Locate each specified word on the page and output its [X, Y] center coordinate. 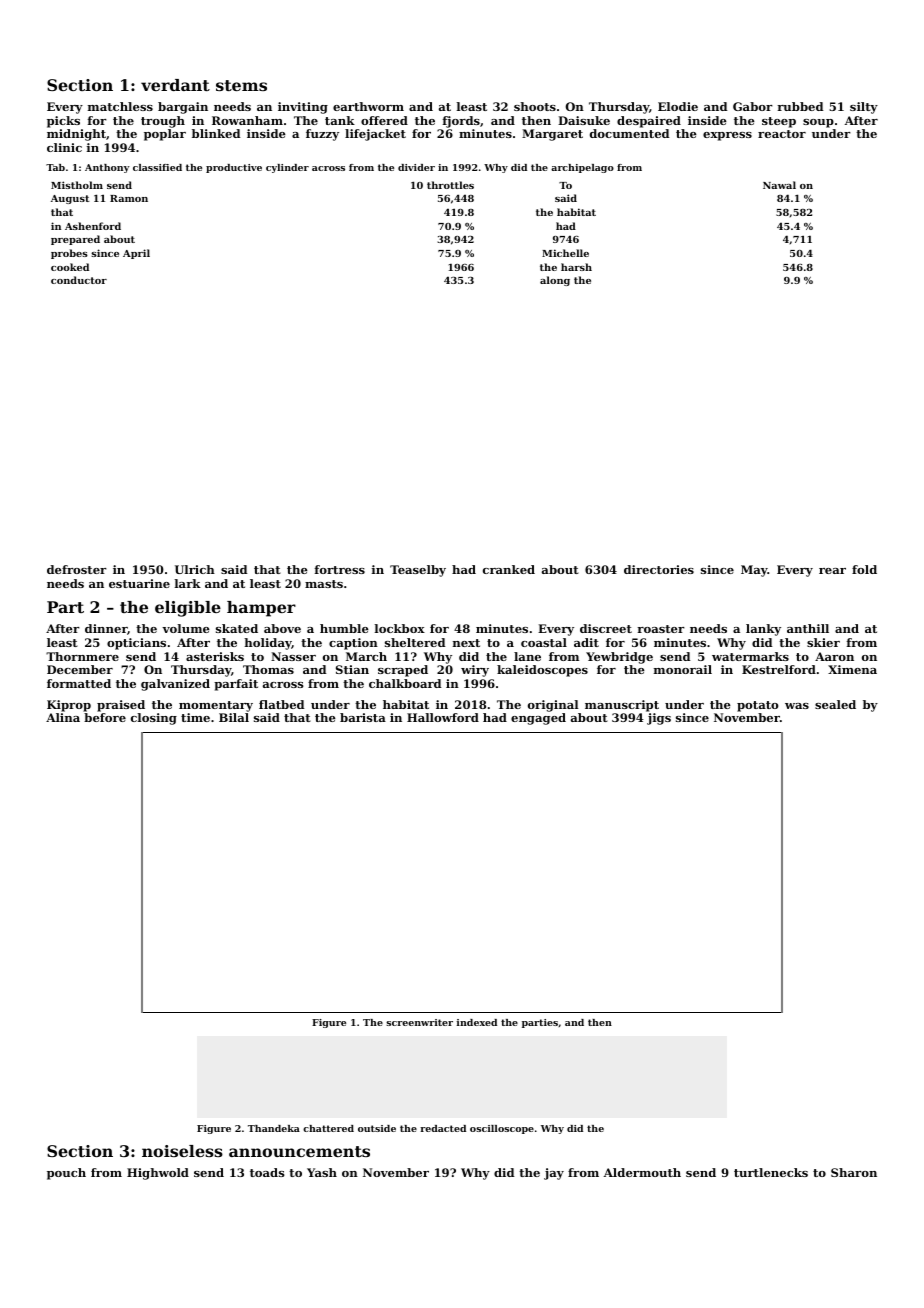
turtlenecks [771, 1172]
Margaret [552, 135]
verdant [175, 85]
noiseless [182, 1151]
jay [554, 1174]
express [727, 136]
